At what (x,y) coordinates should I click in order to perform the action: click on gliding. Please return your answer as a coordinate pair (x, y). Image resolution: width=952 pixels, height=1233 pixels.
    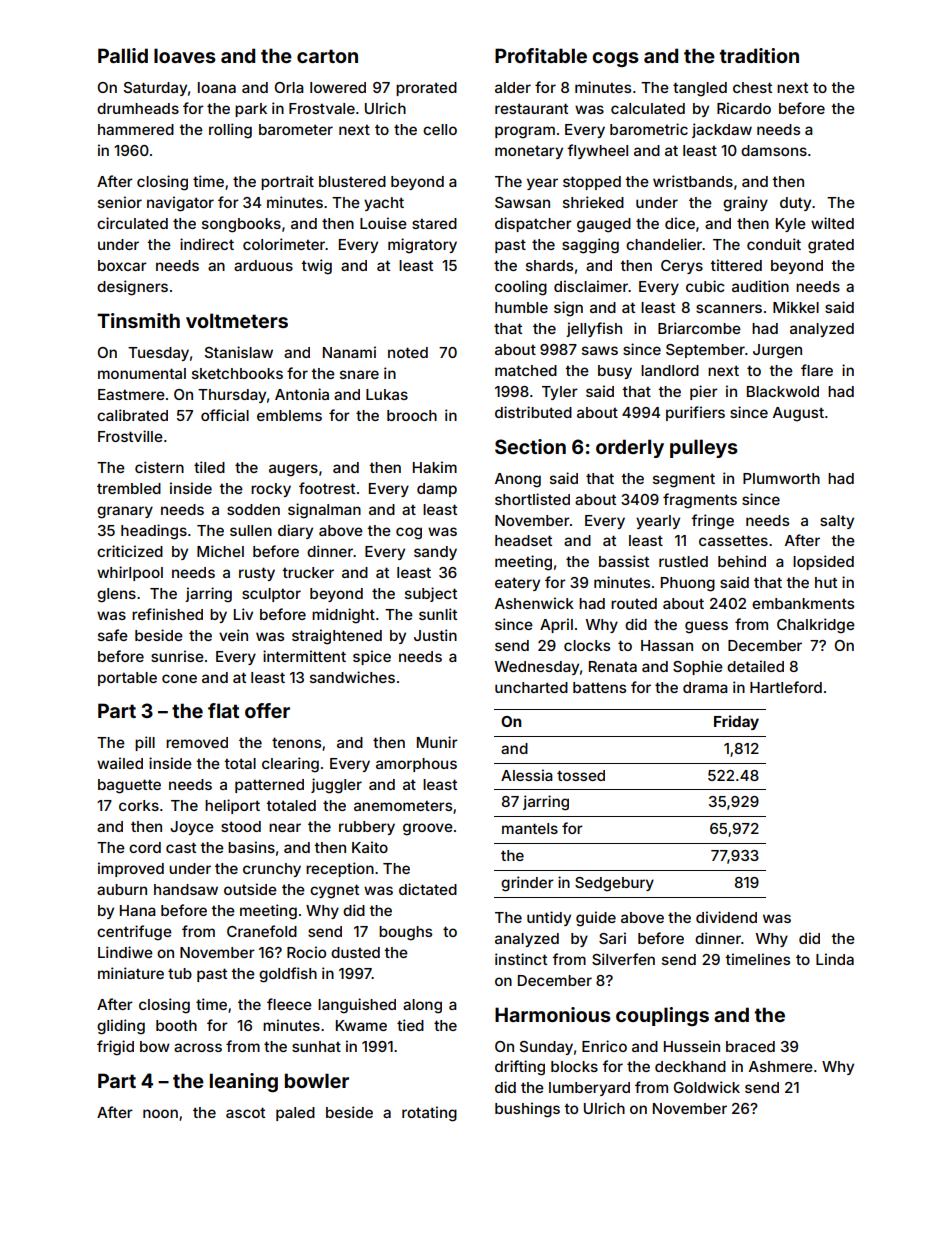
    Looking at the image, I should click on (121, 1027).
